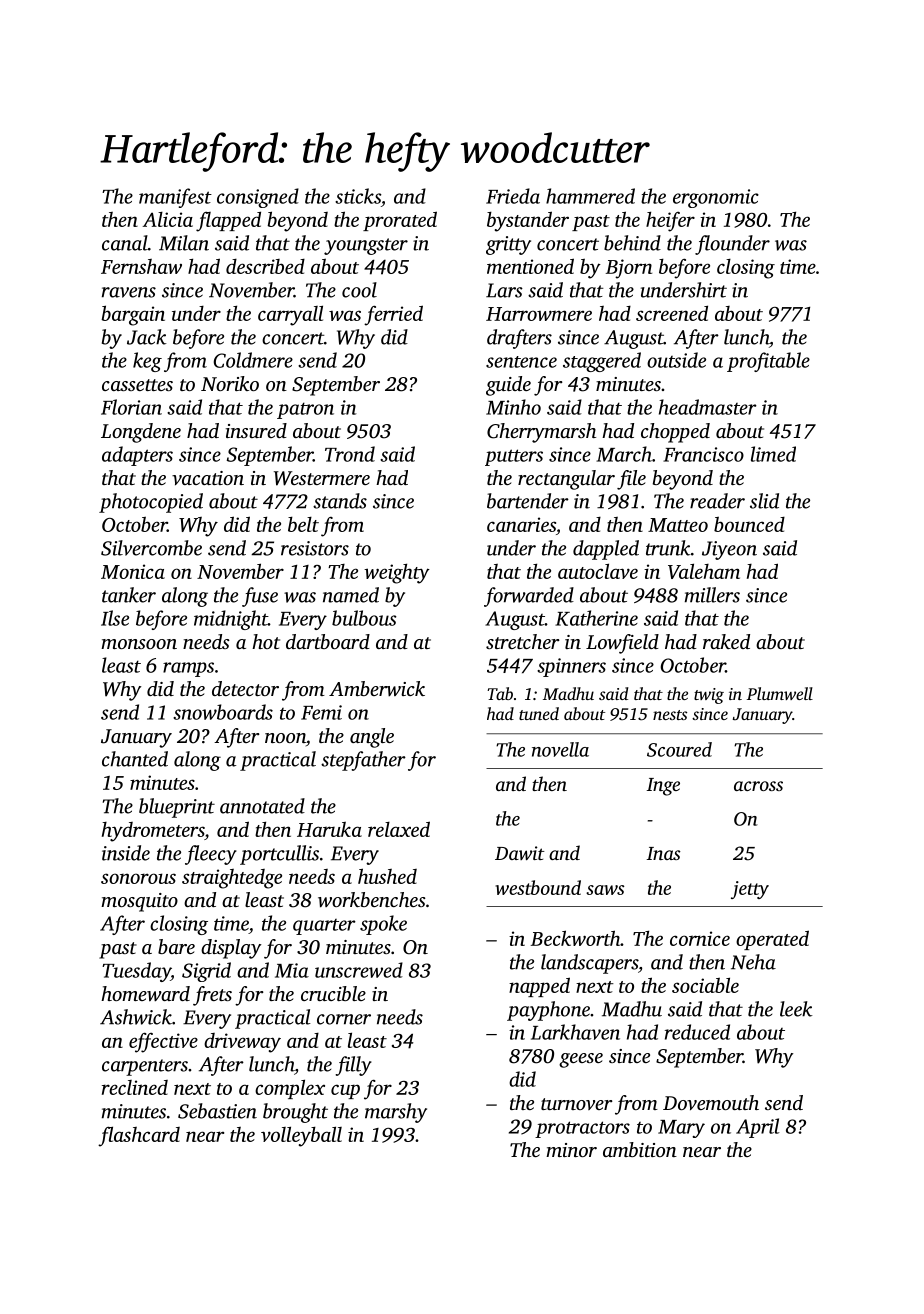 The image size is (924, 1314). Describe the element at coordinates (377, 688) in the screenshot. I see `Amberwick` at that location.
